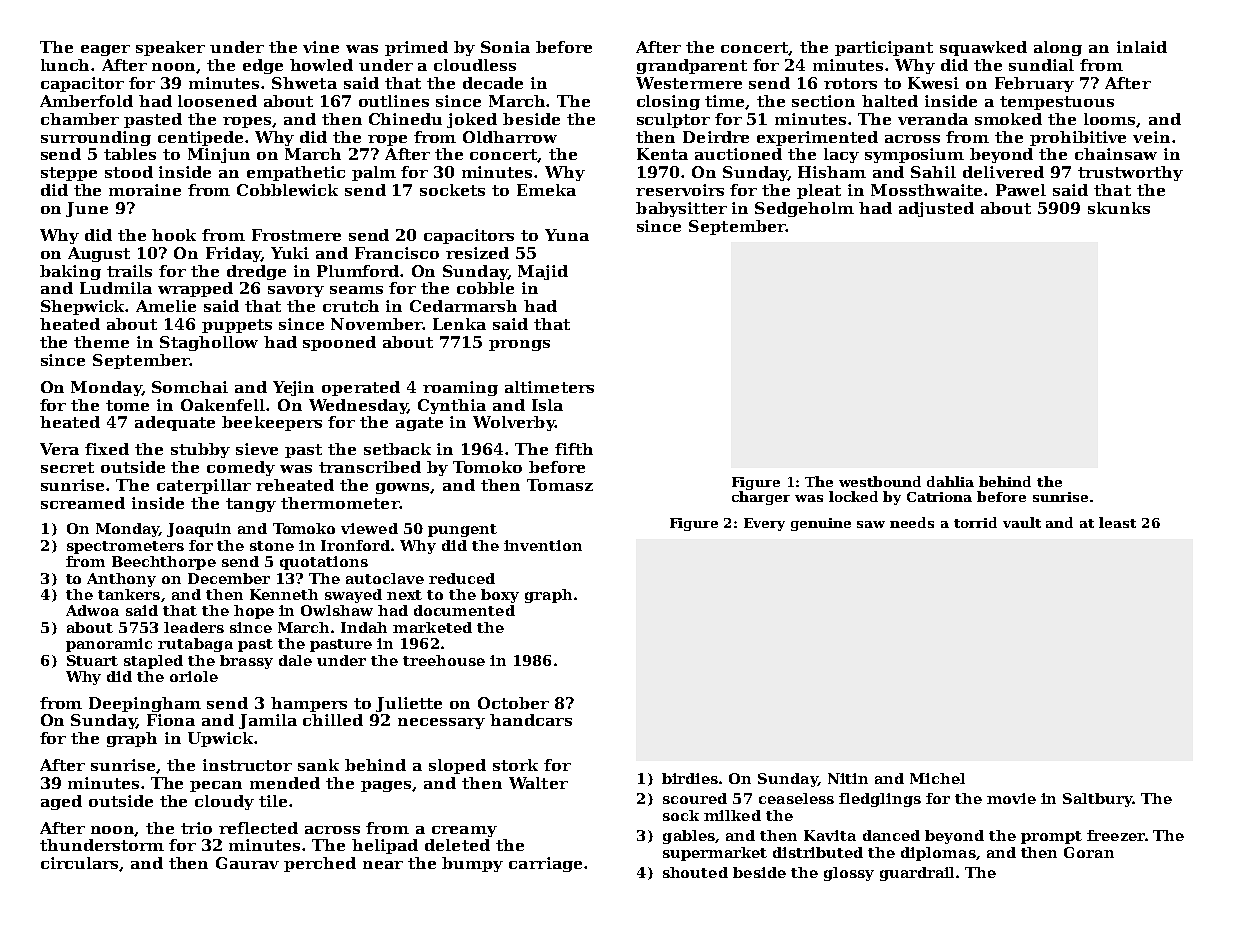  Describe the element at coordinates (500, 596) in the document. I see `boxy` at that location.
